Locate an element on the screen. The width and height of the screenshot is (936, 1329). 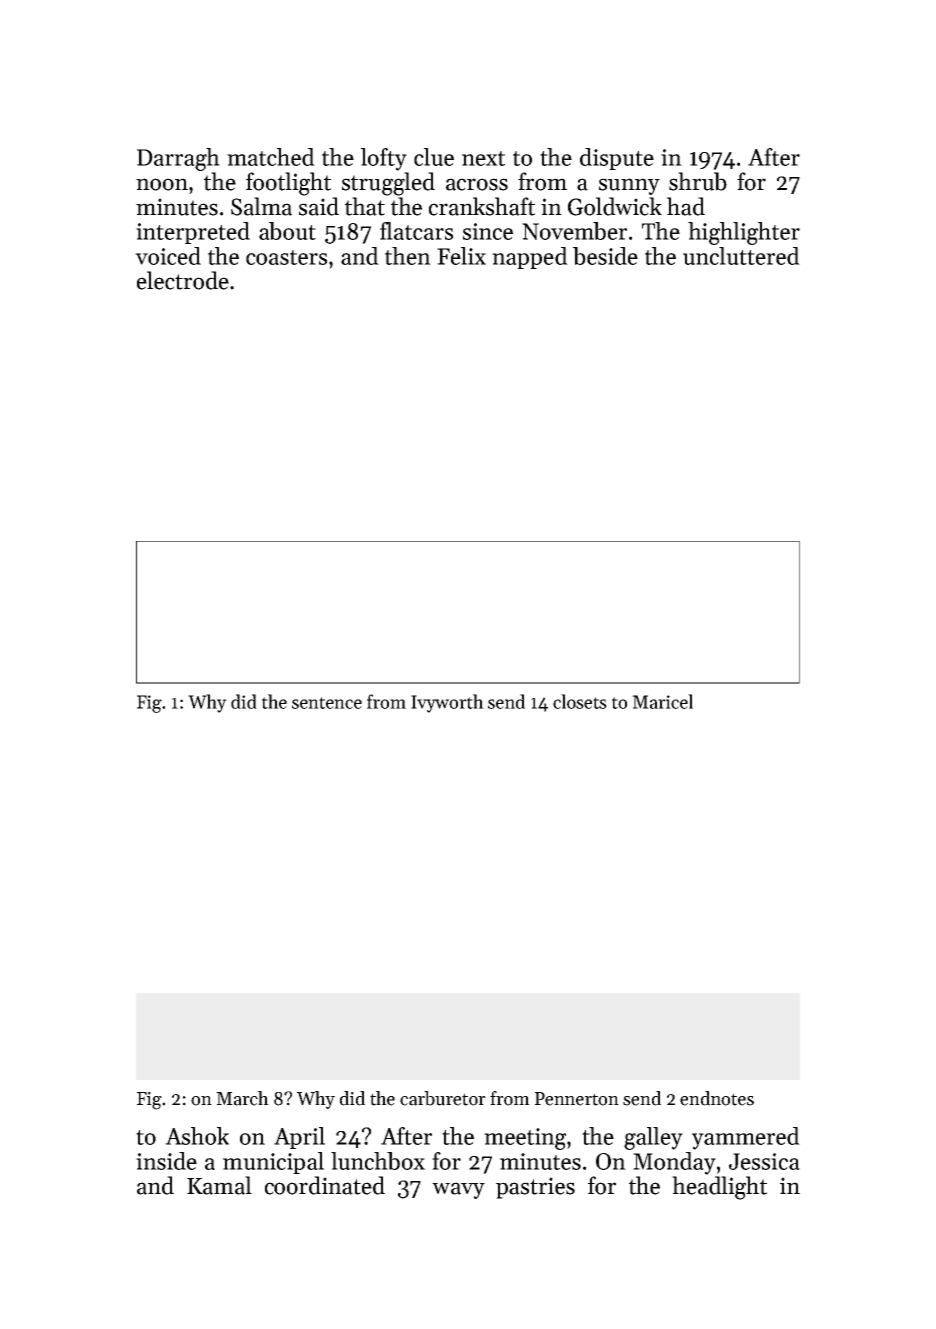
uncluttered is located at coordinates (741, 256).
